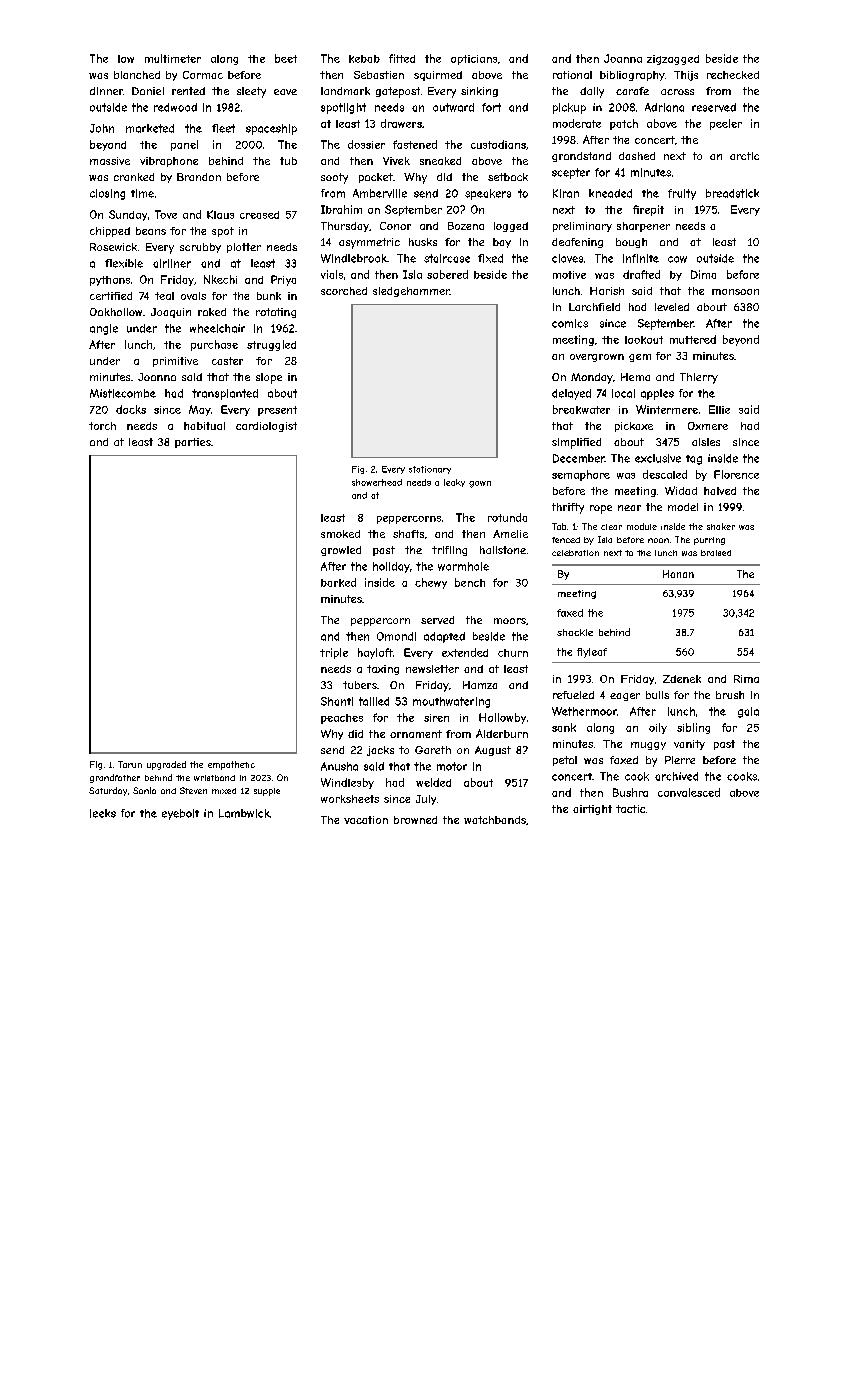 The height and width of the image is (1400, 849). Describe the element at coordinates (103, 813) in the image. I see `leeks` at that location.
